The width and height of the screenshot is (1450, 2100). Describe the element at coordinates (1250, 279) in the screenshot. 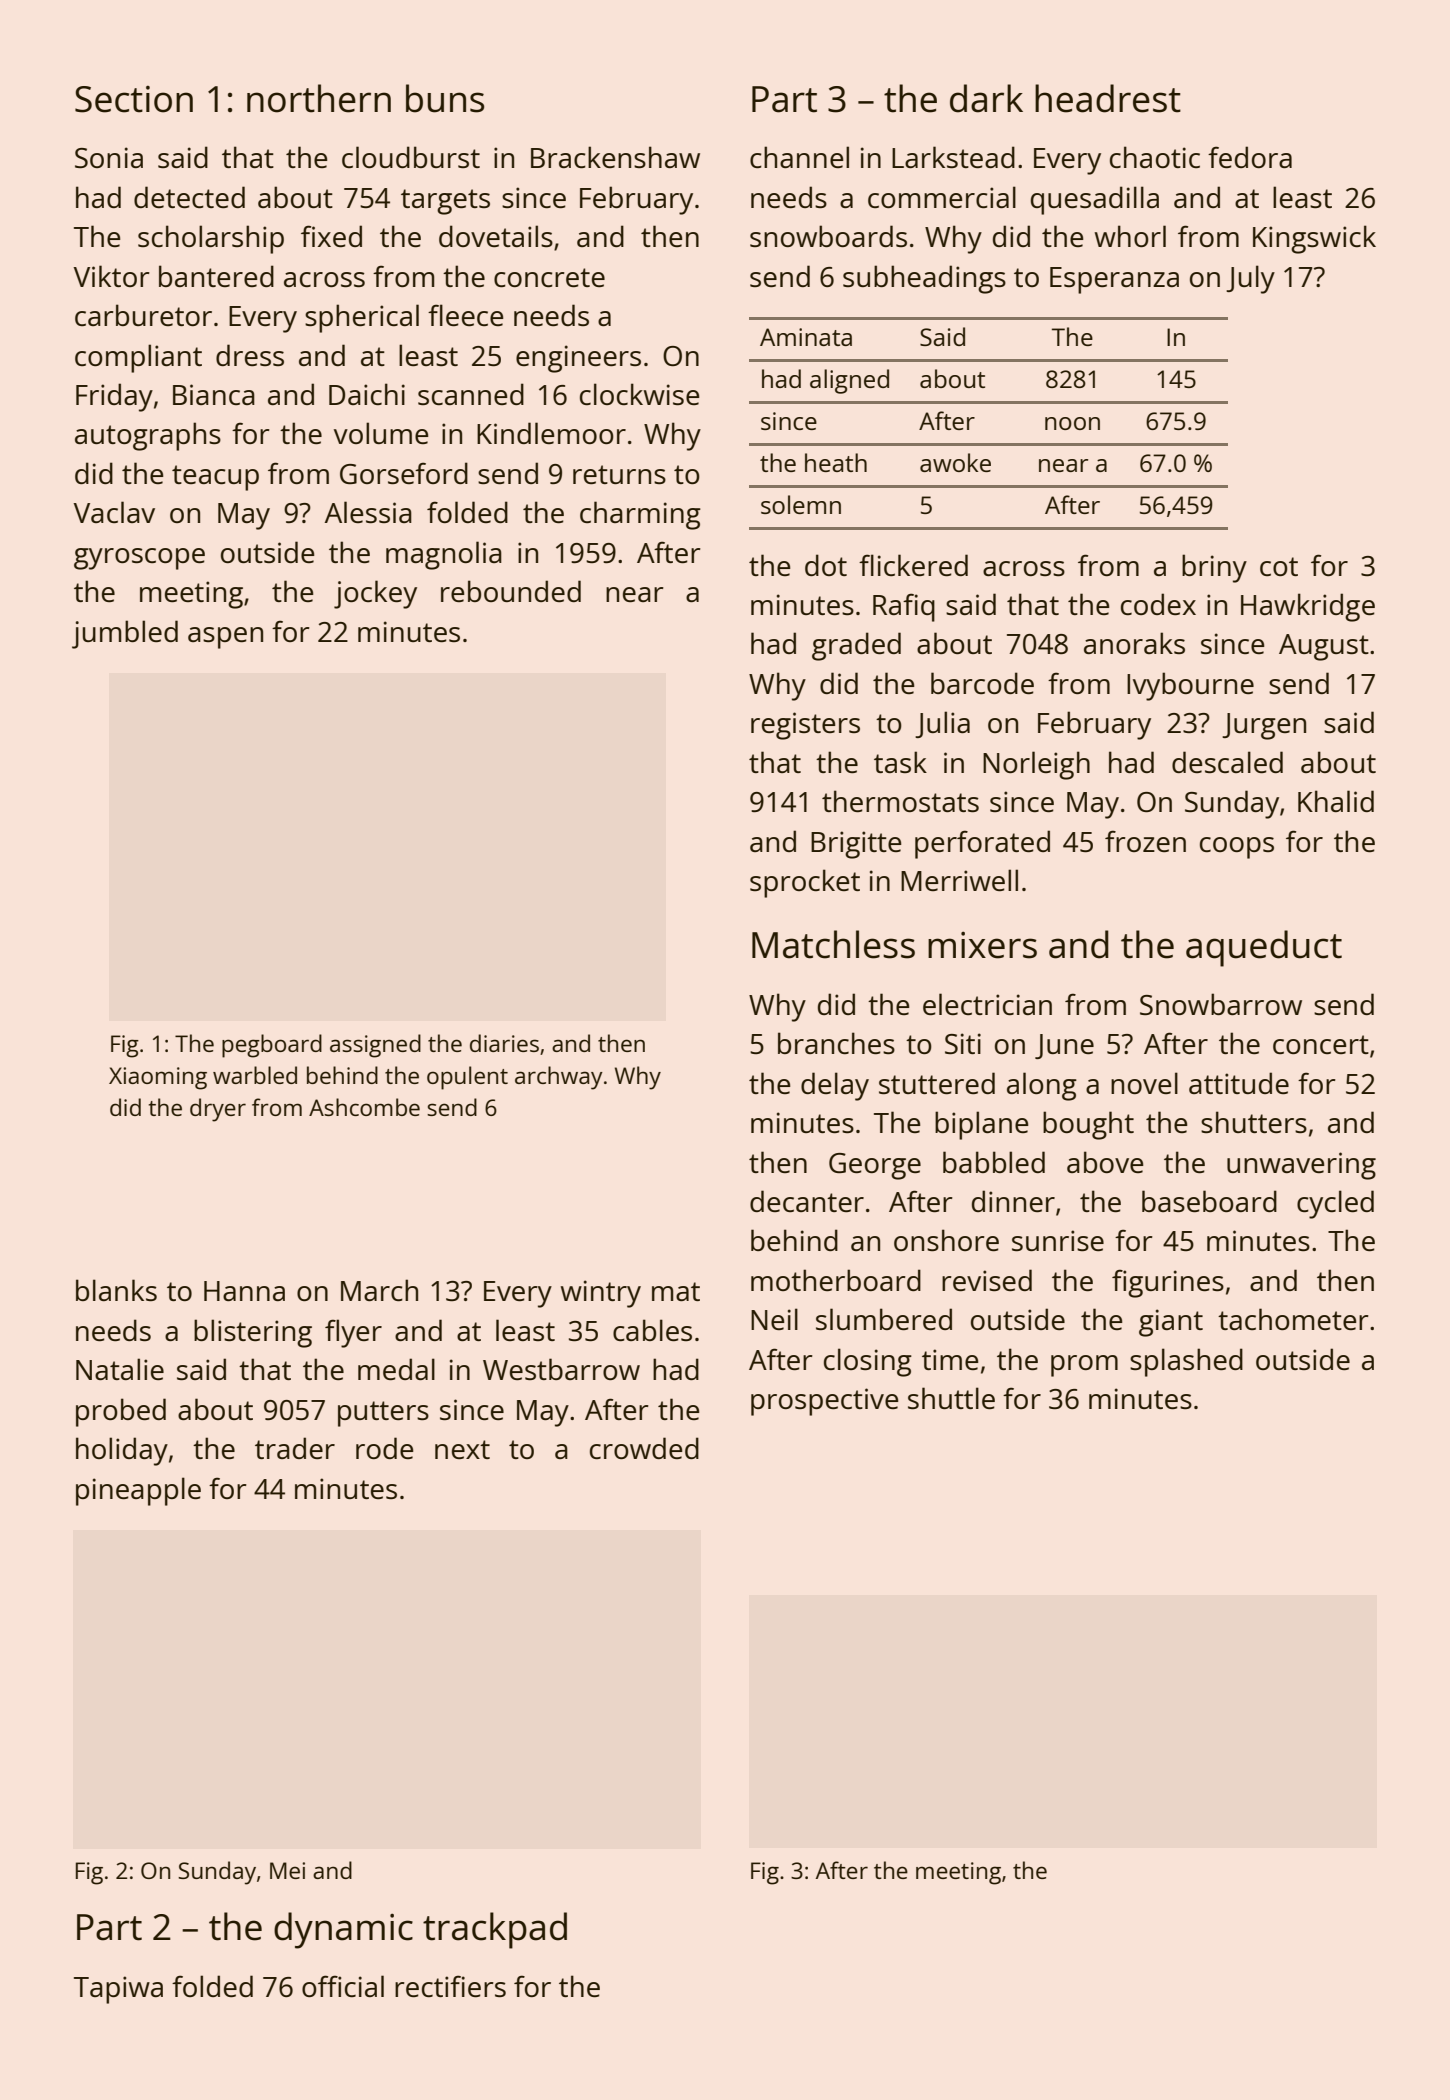

I see `July` at that location.
